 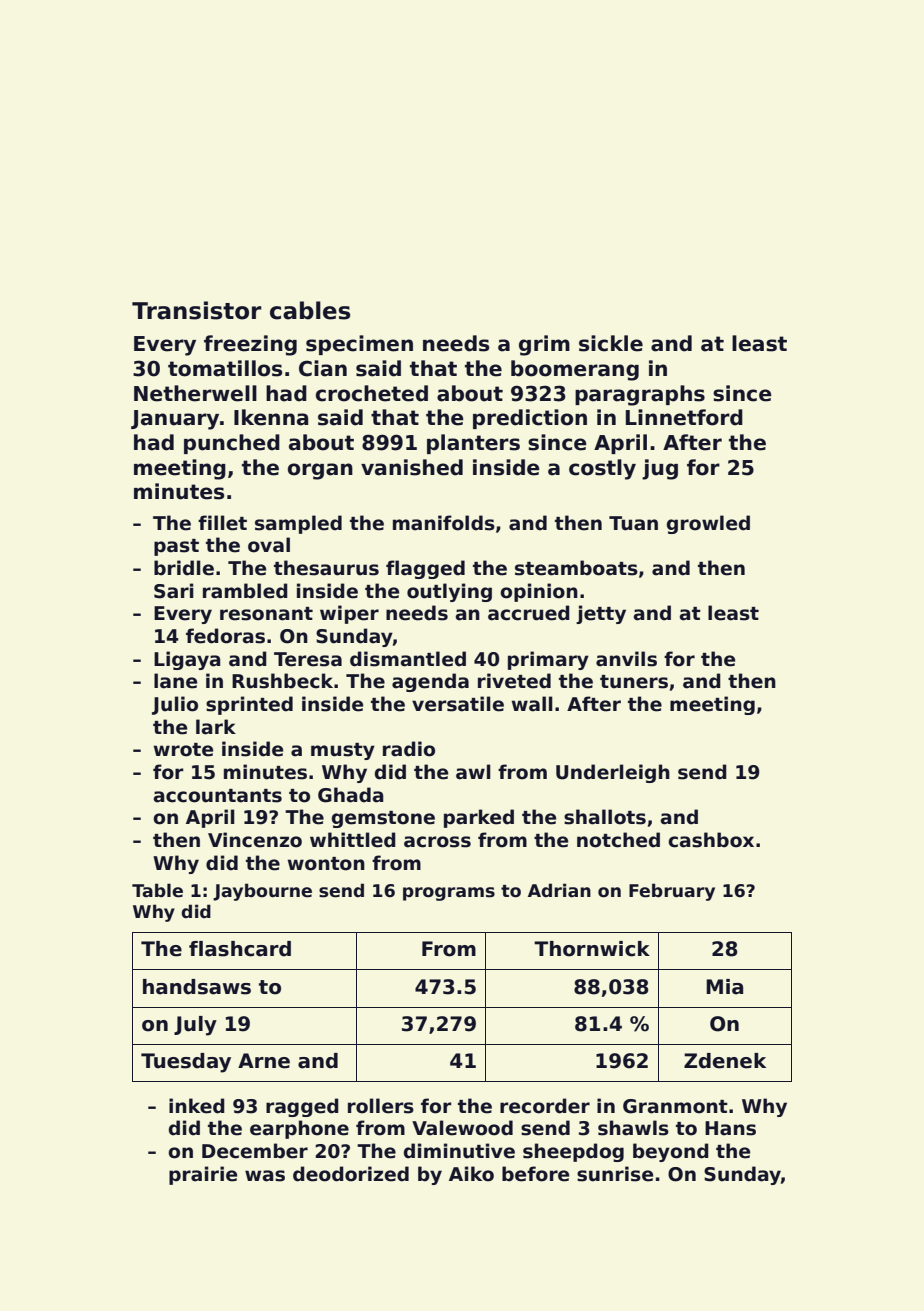 What do you see at coordinates (157, 890) in the image?
I see `Table` at bounding box center [157, 890].
